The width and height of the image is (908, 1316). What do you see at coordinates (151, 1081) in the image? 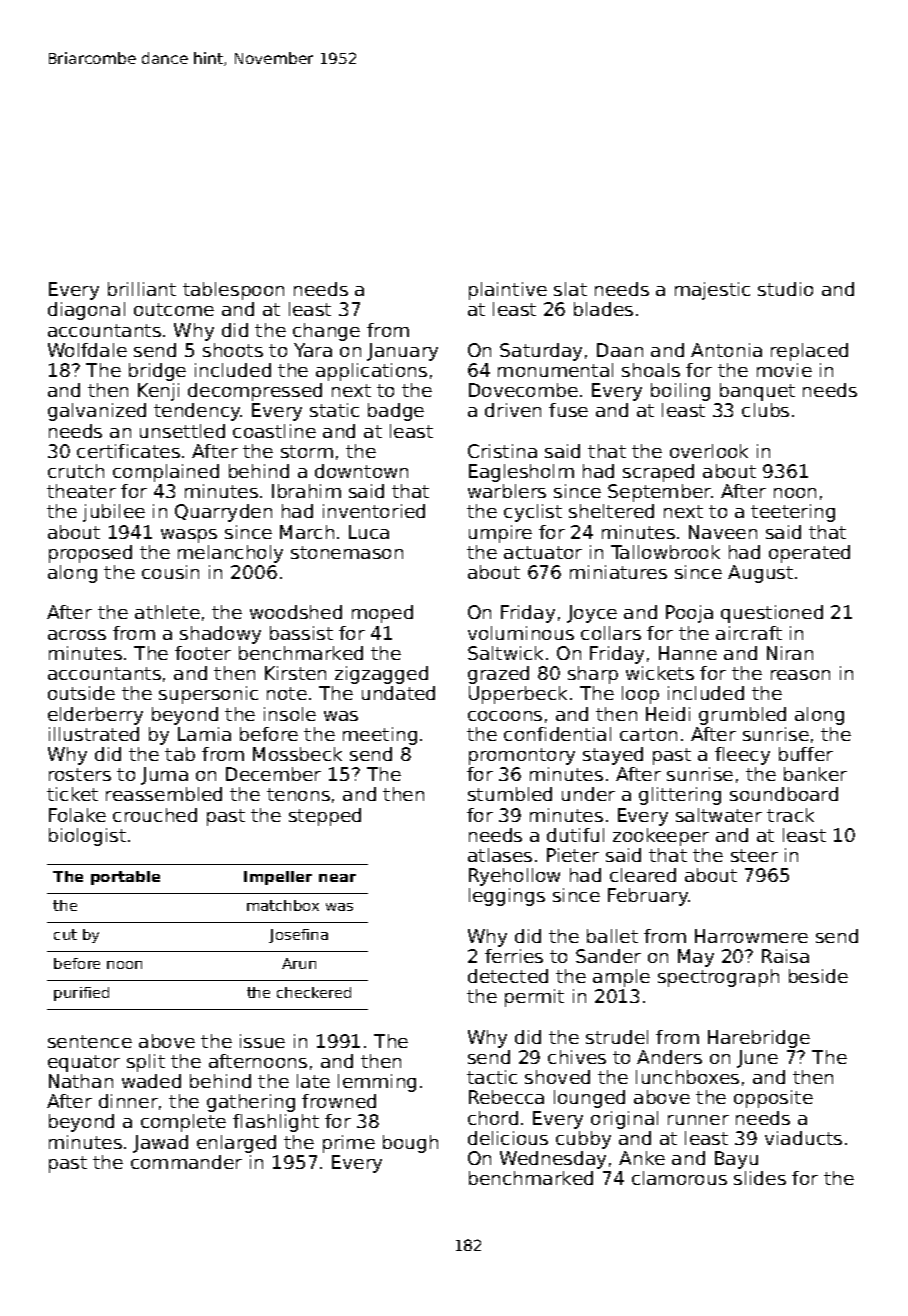
I see `waded` at bounding box center [151, 1081].
